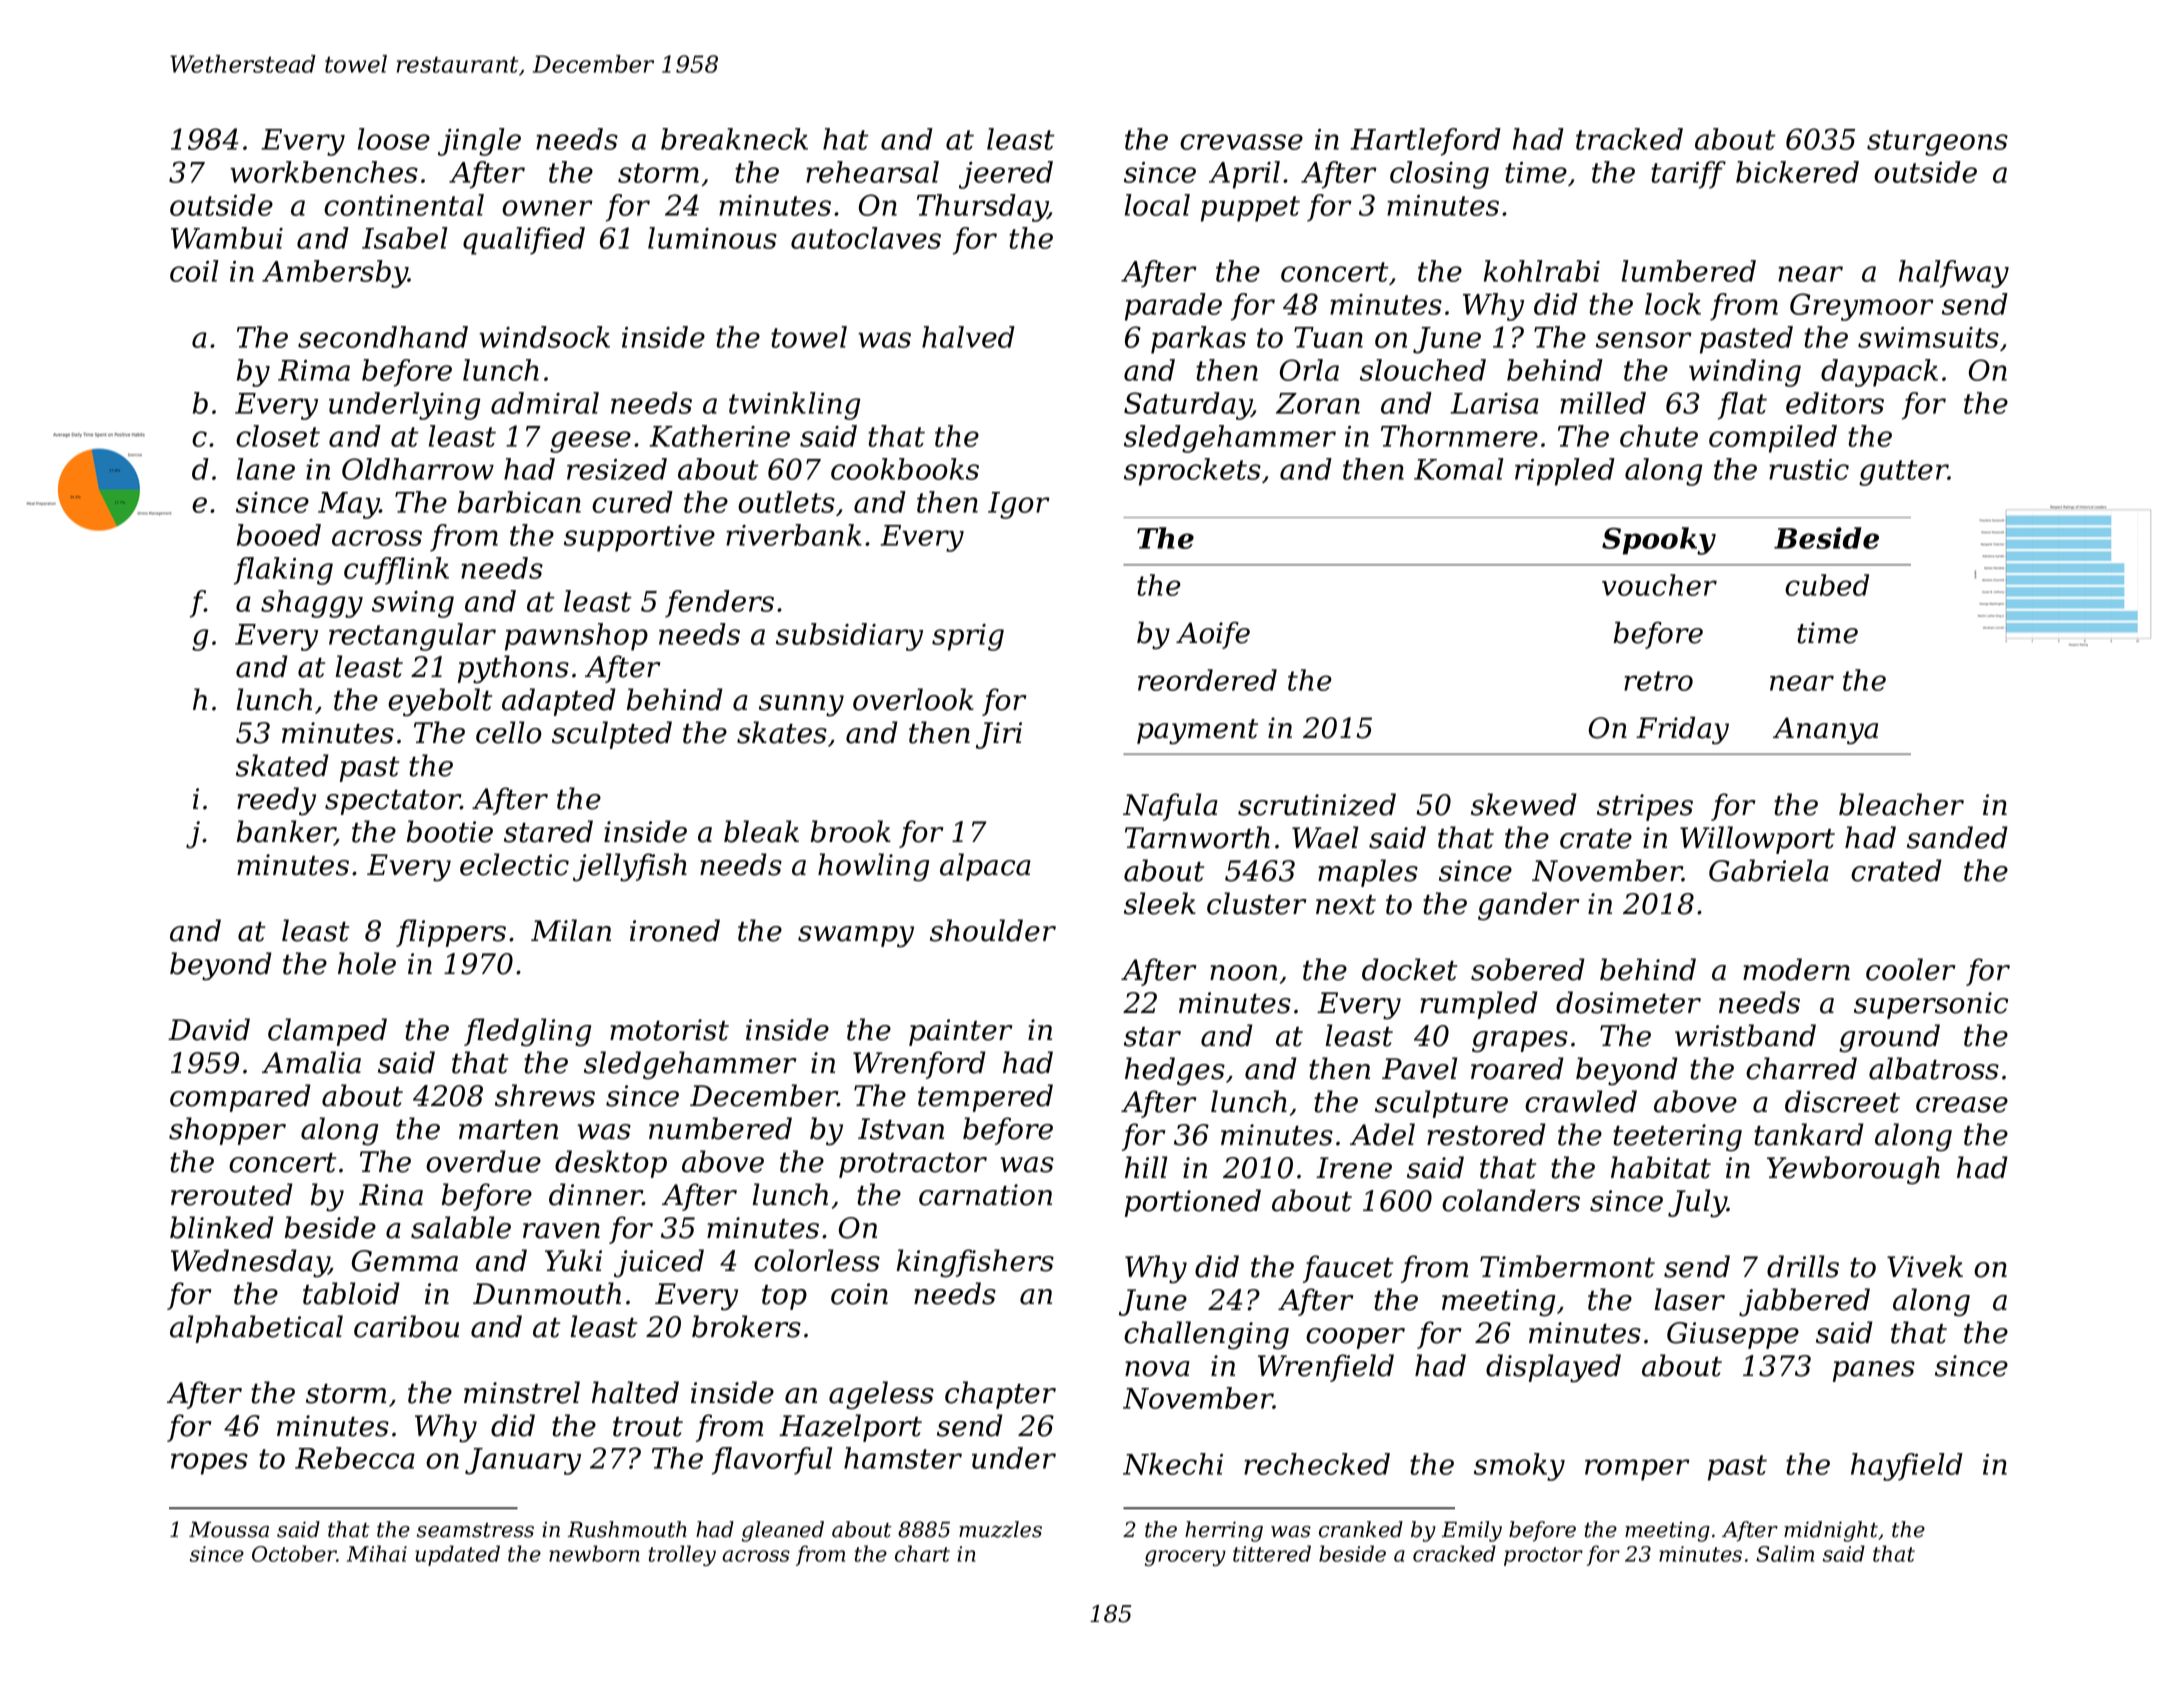 The height and width of the page is (1683, 2178). I want to click on shaggy, so click(312, 604).
